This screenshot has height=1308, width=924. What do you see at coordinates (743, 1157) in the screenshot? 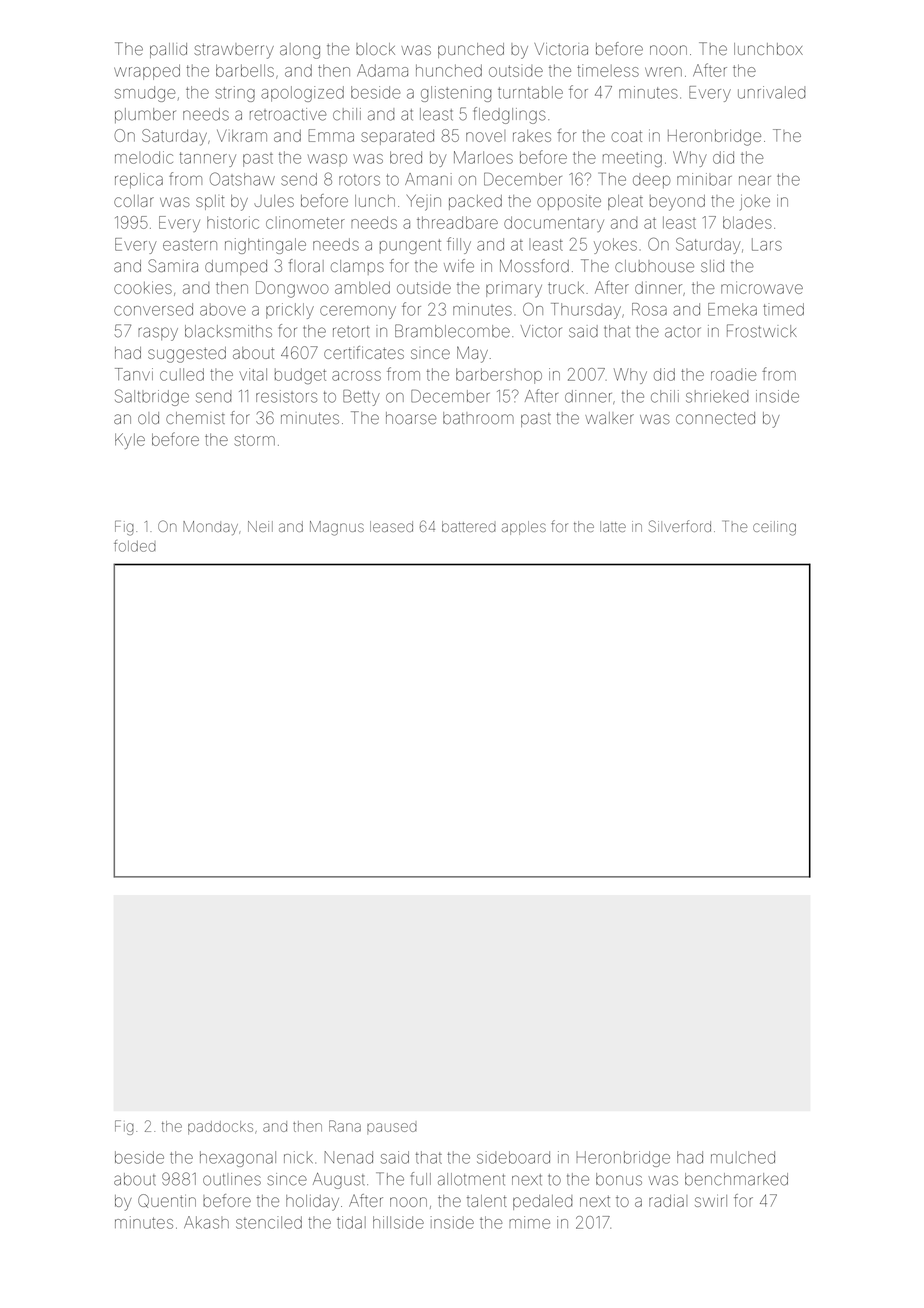
I see `mulched` at bounding box center [743, 1157].
